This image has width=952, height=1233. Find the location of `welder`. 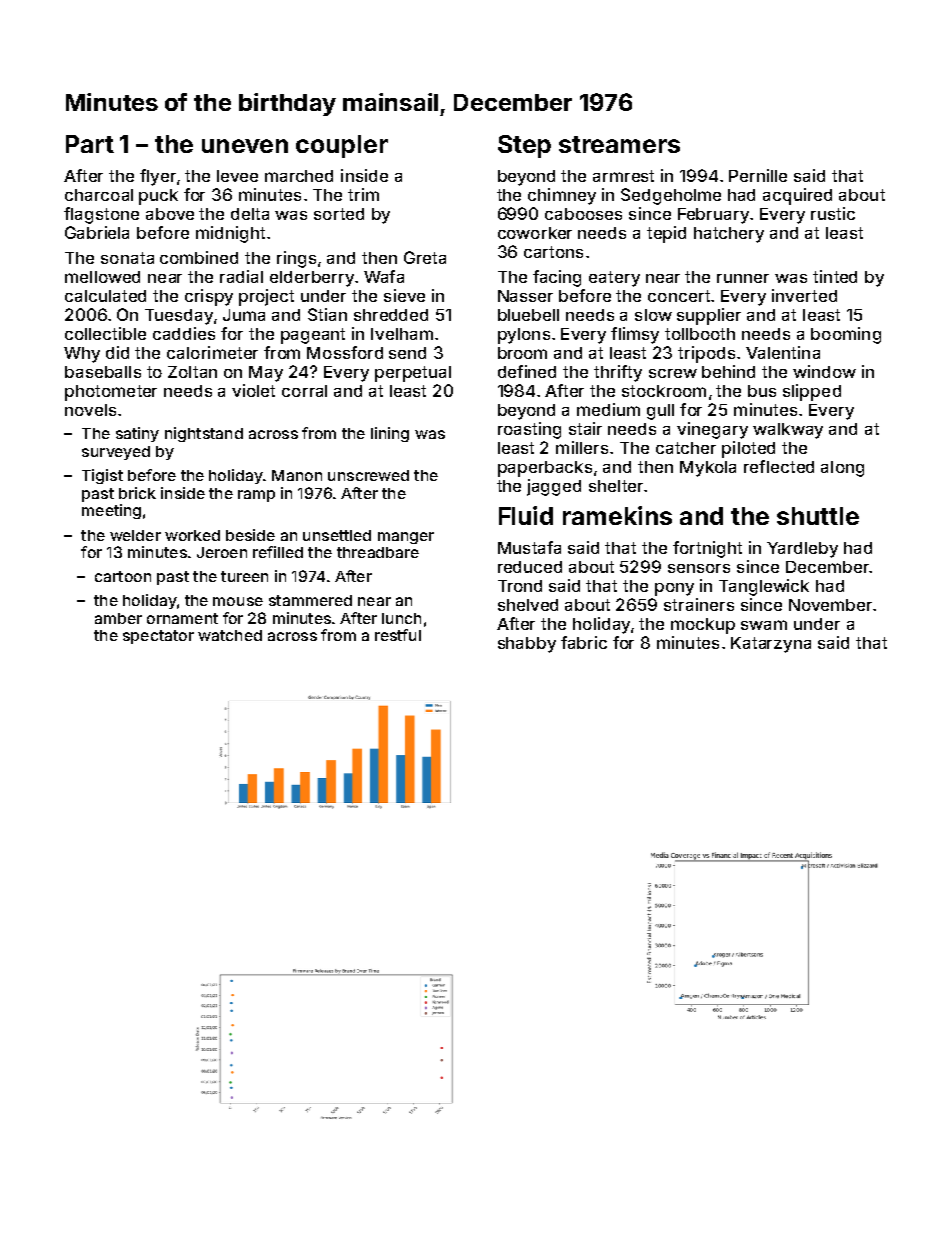

welder is located at coordinates (135, 535).
